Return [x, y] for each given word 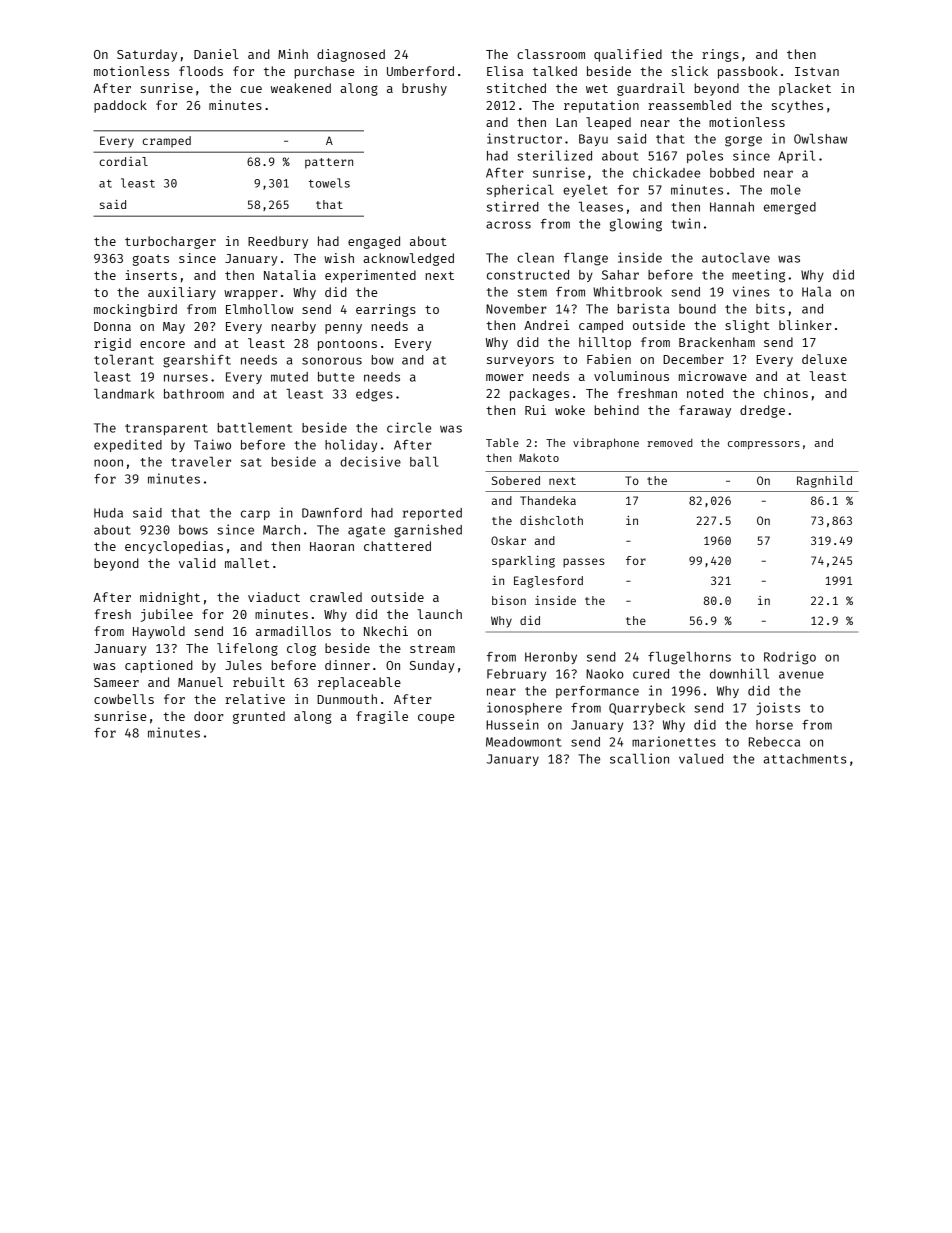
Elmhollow [259, 309]
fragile [382, 717]
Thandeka [548, 500]
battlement [255, 428]
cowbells [124, 699]
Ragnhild [824, 482]
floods [201, 71]
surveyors [520, 362]
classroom [551, 54]
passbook [748, 72]
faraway [705, 411]
